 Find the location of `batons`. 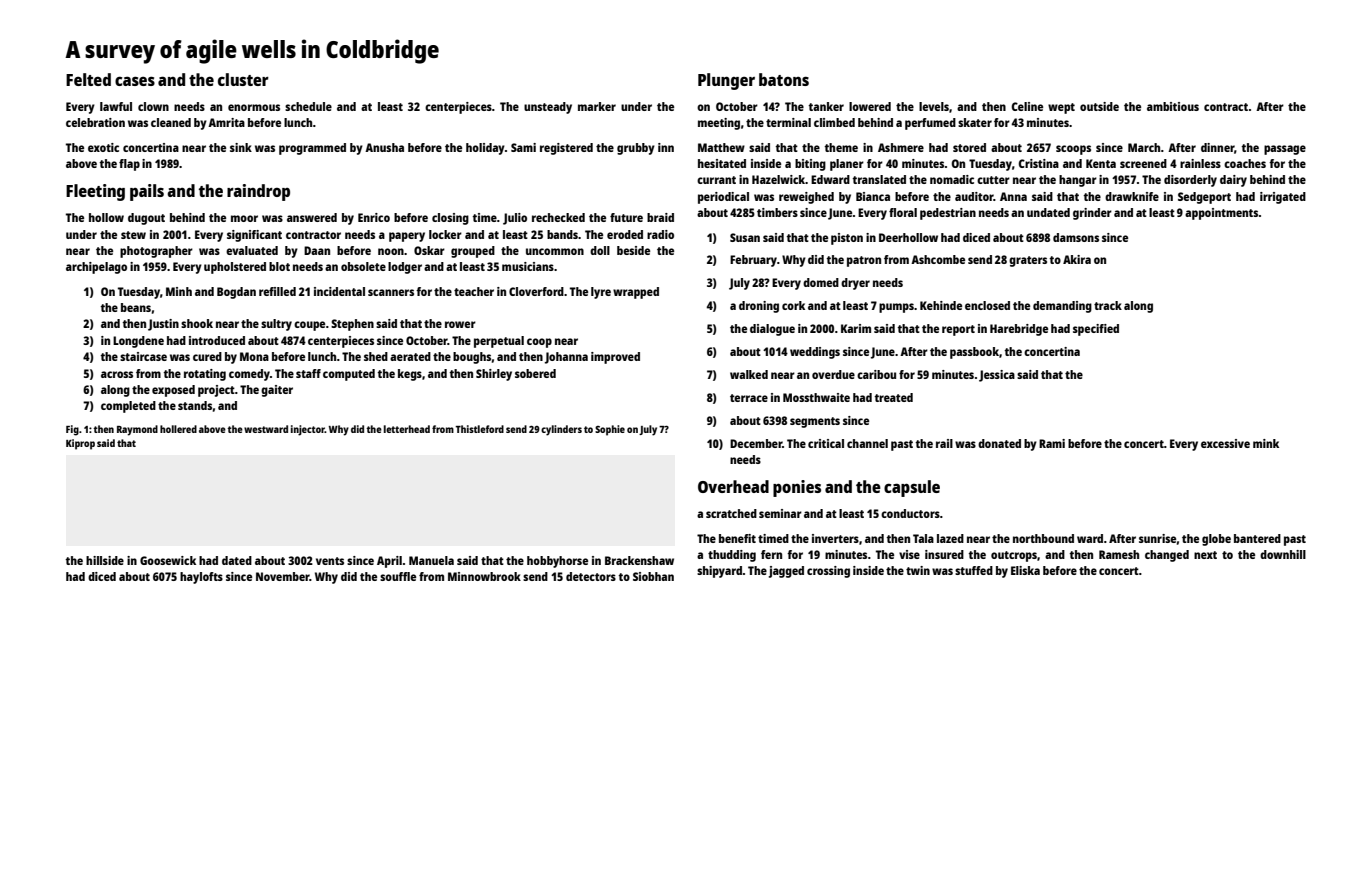

batons is located at coordinates (784, 79).
